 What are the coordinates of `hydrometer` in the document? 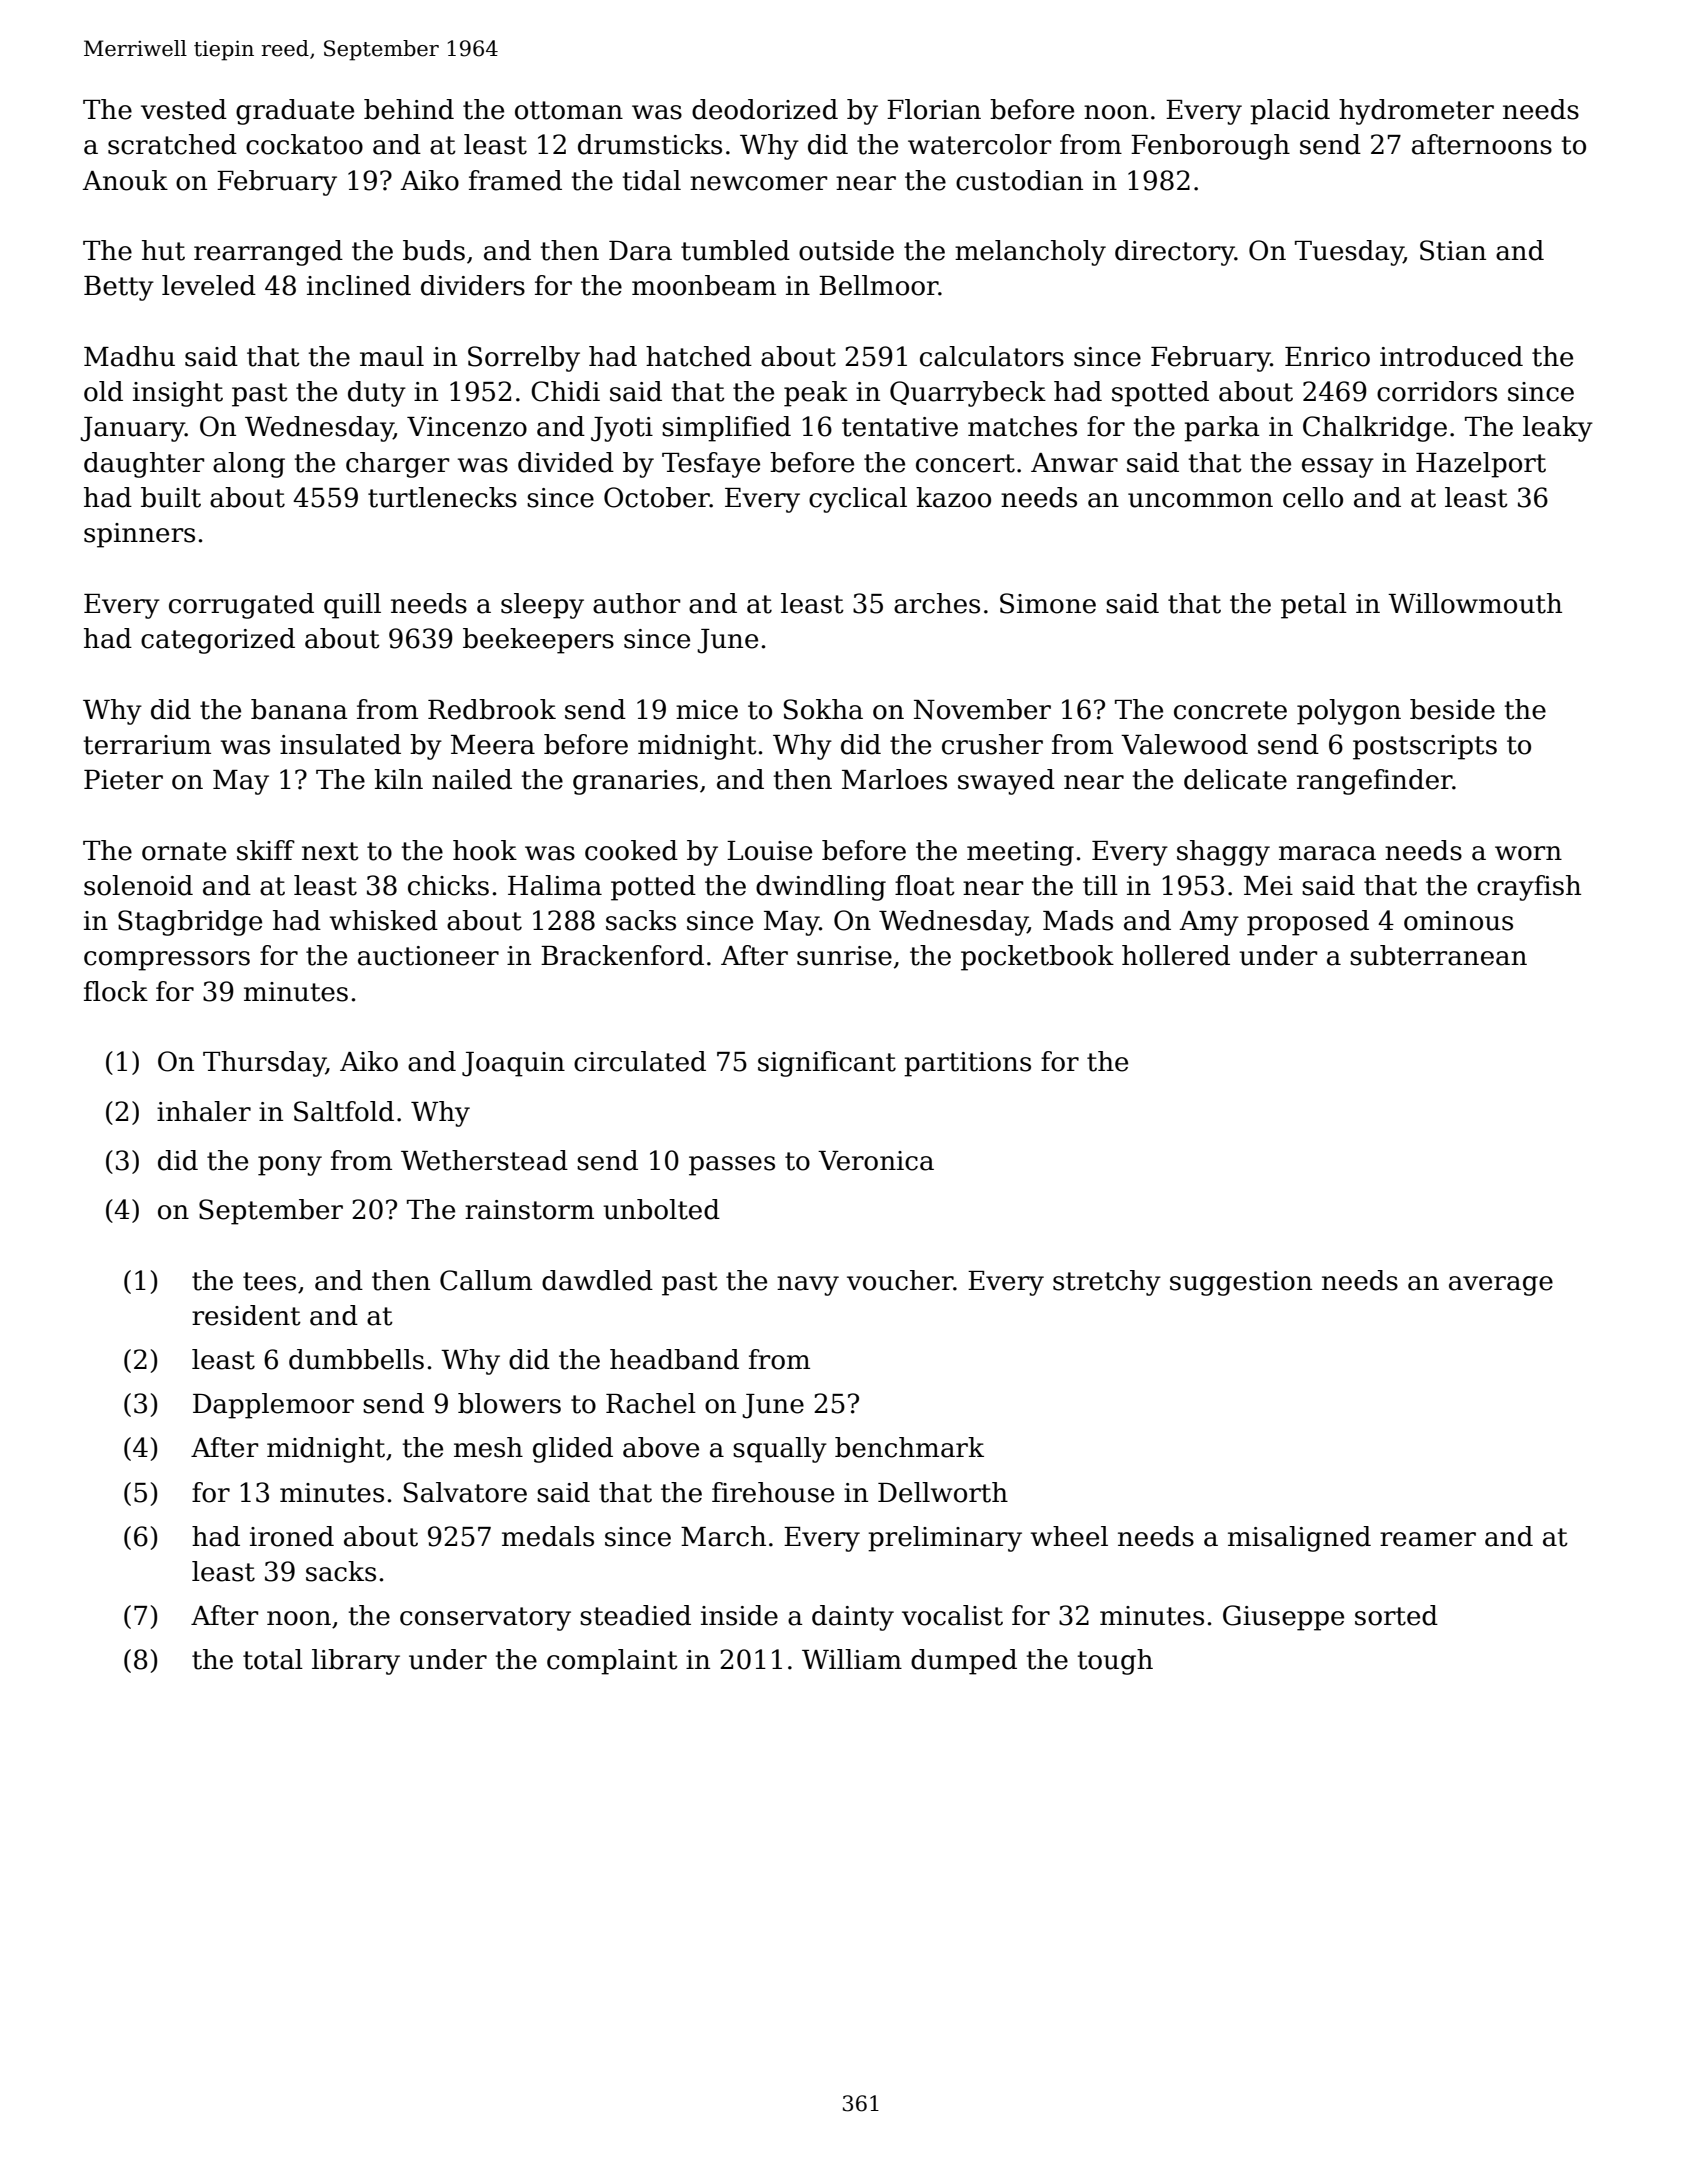 It's located at (1416, 112).
